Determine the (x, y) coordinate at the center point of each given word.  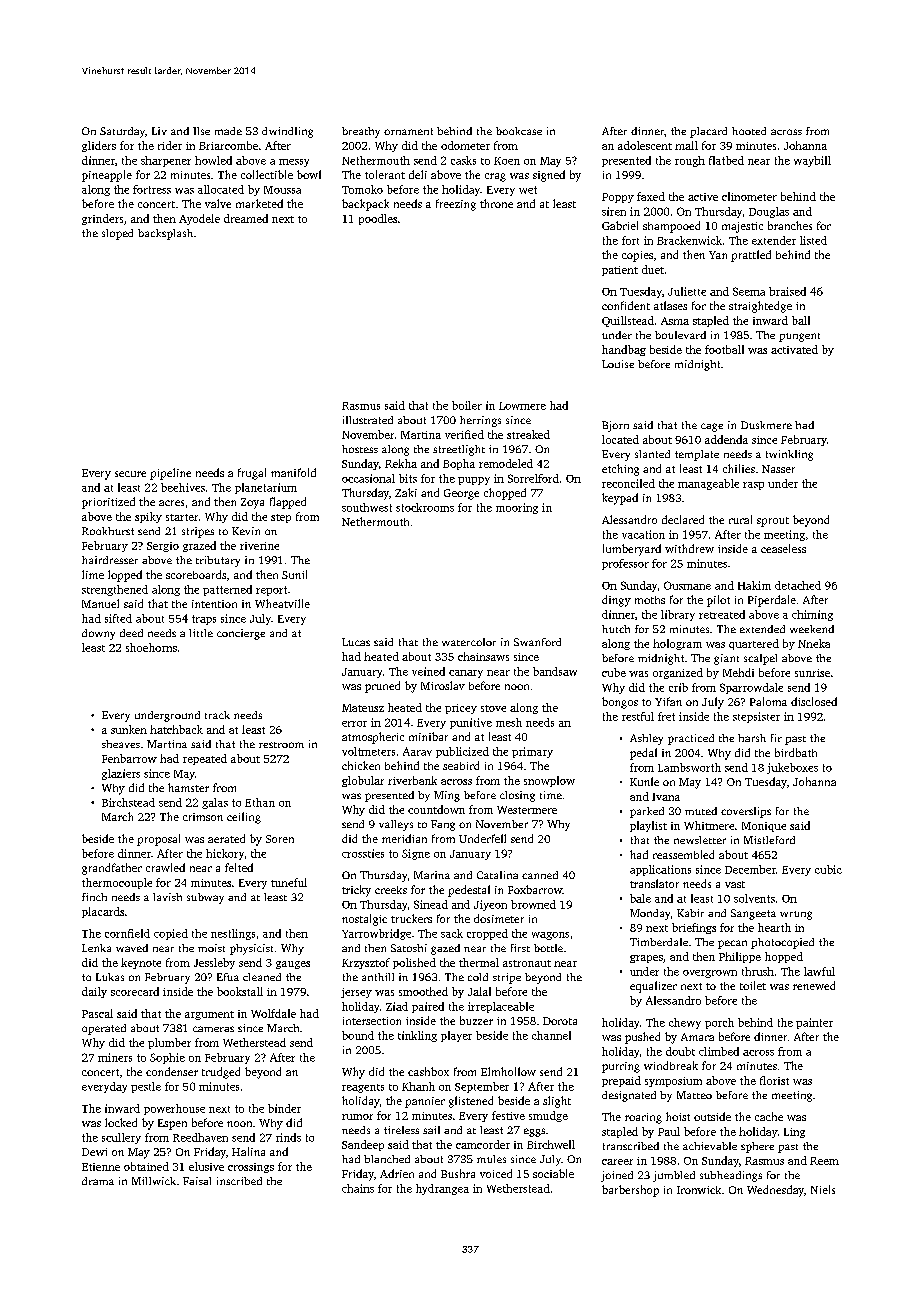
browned (533, 904)
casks (463, 160)
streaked (528, 434)
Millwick (154, 1181)
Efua (228, 977)
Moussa (282, 190)
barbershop (630, 1191)
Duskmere (766, 425)
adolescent (645, 145)
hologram (677, 644)
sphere (757, 1147)
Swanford (537, 642)
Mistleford (769, 840)
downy (98, 634)
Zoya (252, 503)
